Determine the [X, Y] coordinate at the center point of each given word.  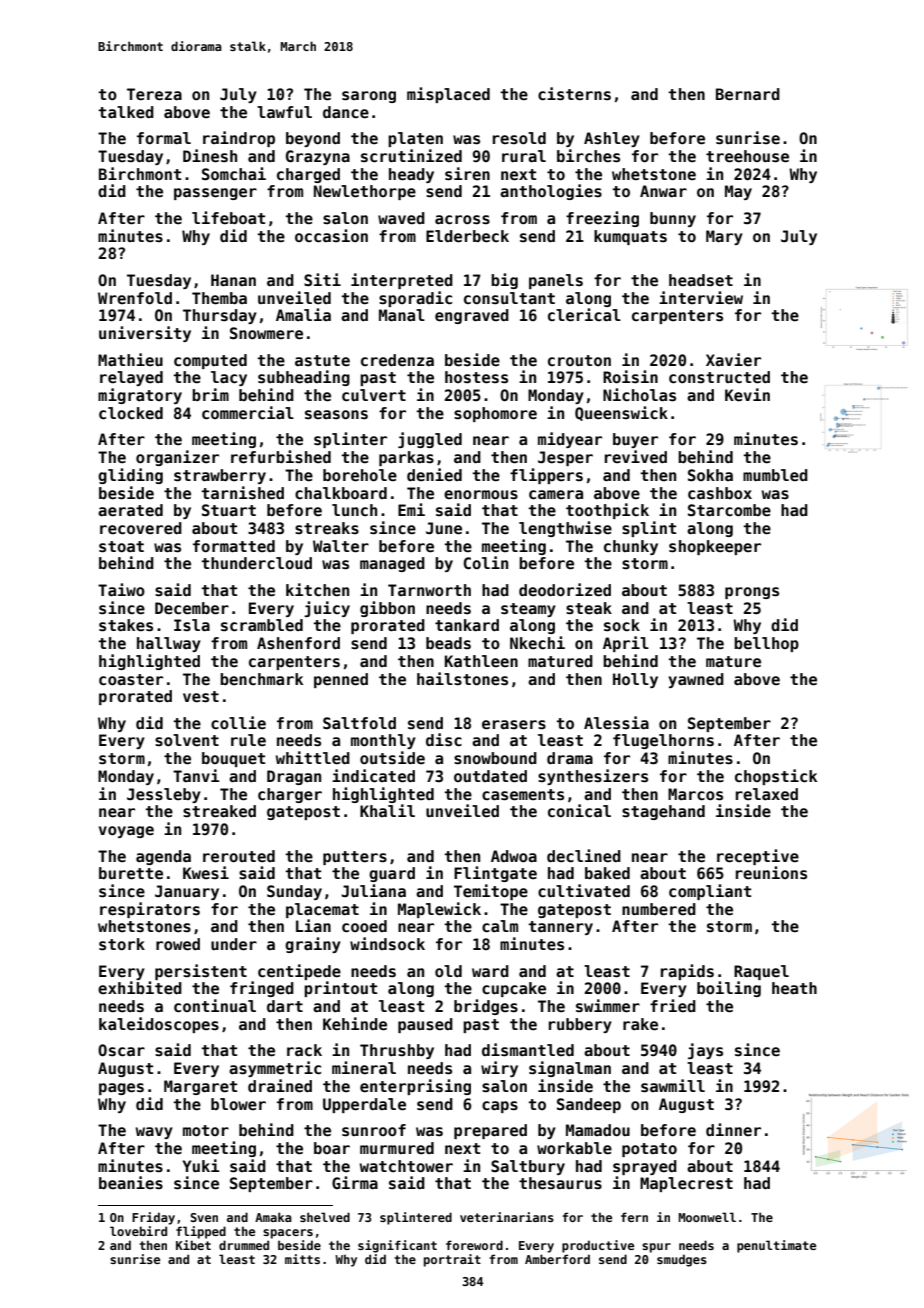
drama [570, 758]
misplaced [448, 95]
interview [701, 298]
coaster [131, 680]
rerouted [239, 856]
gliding [130, 476]
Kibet [193, 1245]
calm [500, 926]
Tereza [154, 94]
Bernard [748, 94]
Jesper [565, 458]
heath [794, 988]
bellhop [766, 644]
